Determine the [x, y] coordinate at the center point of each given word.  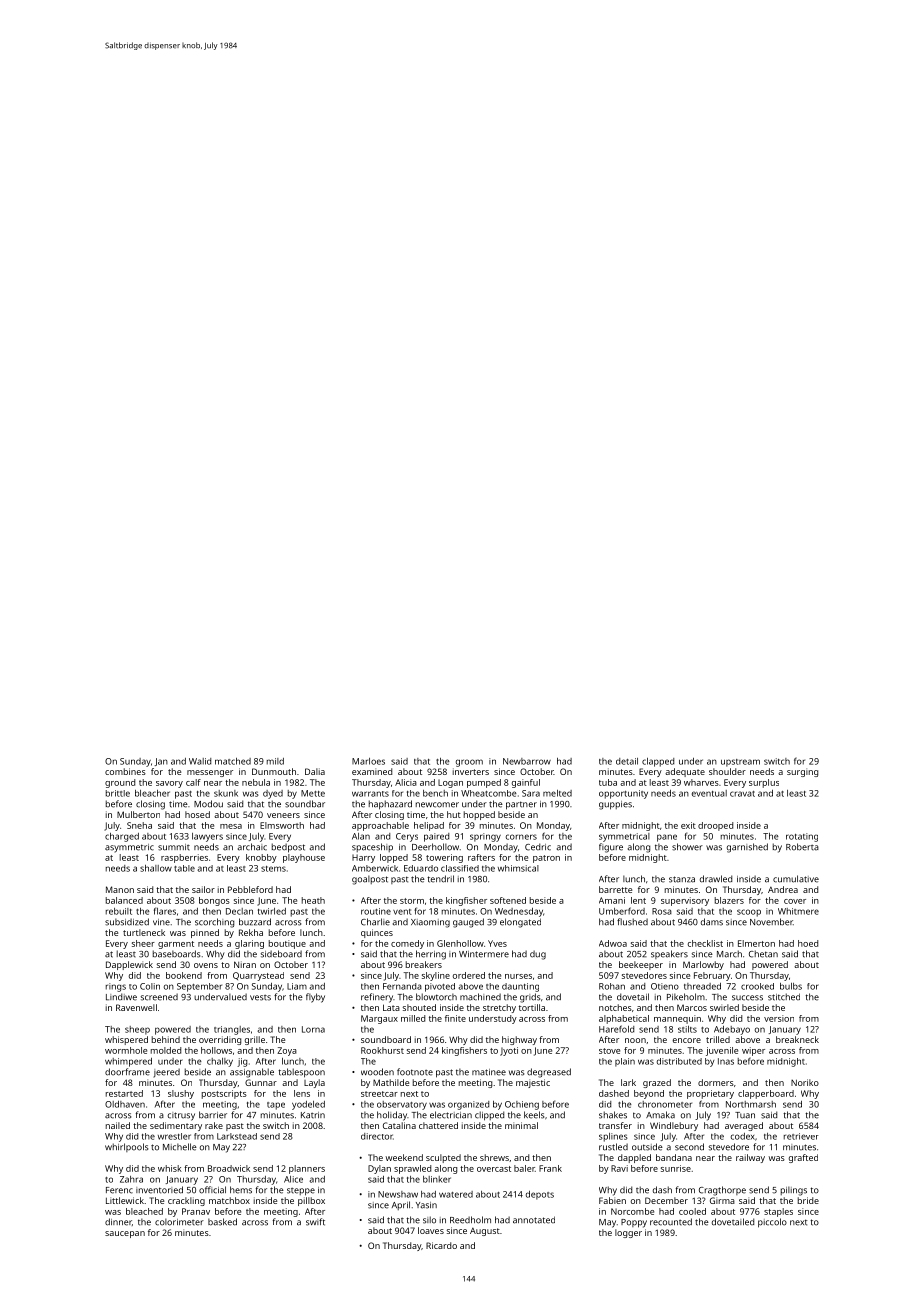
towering [444, 858]
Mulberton [138, 814]
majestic [533, 1083]
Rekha [251, 932]
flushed [632, 922]
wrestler [174, 1136]
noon [635, 1040]
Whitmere [798, 911]
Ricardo [441, 1245]
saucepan [125, 1234]
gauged [468, 923]
